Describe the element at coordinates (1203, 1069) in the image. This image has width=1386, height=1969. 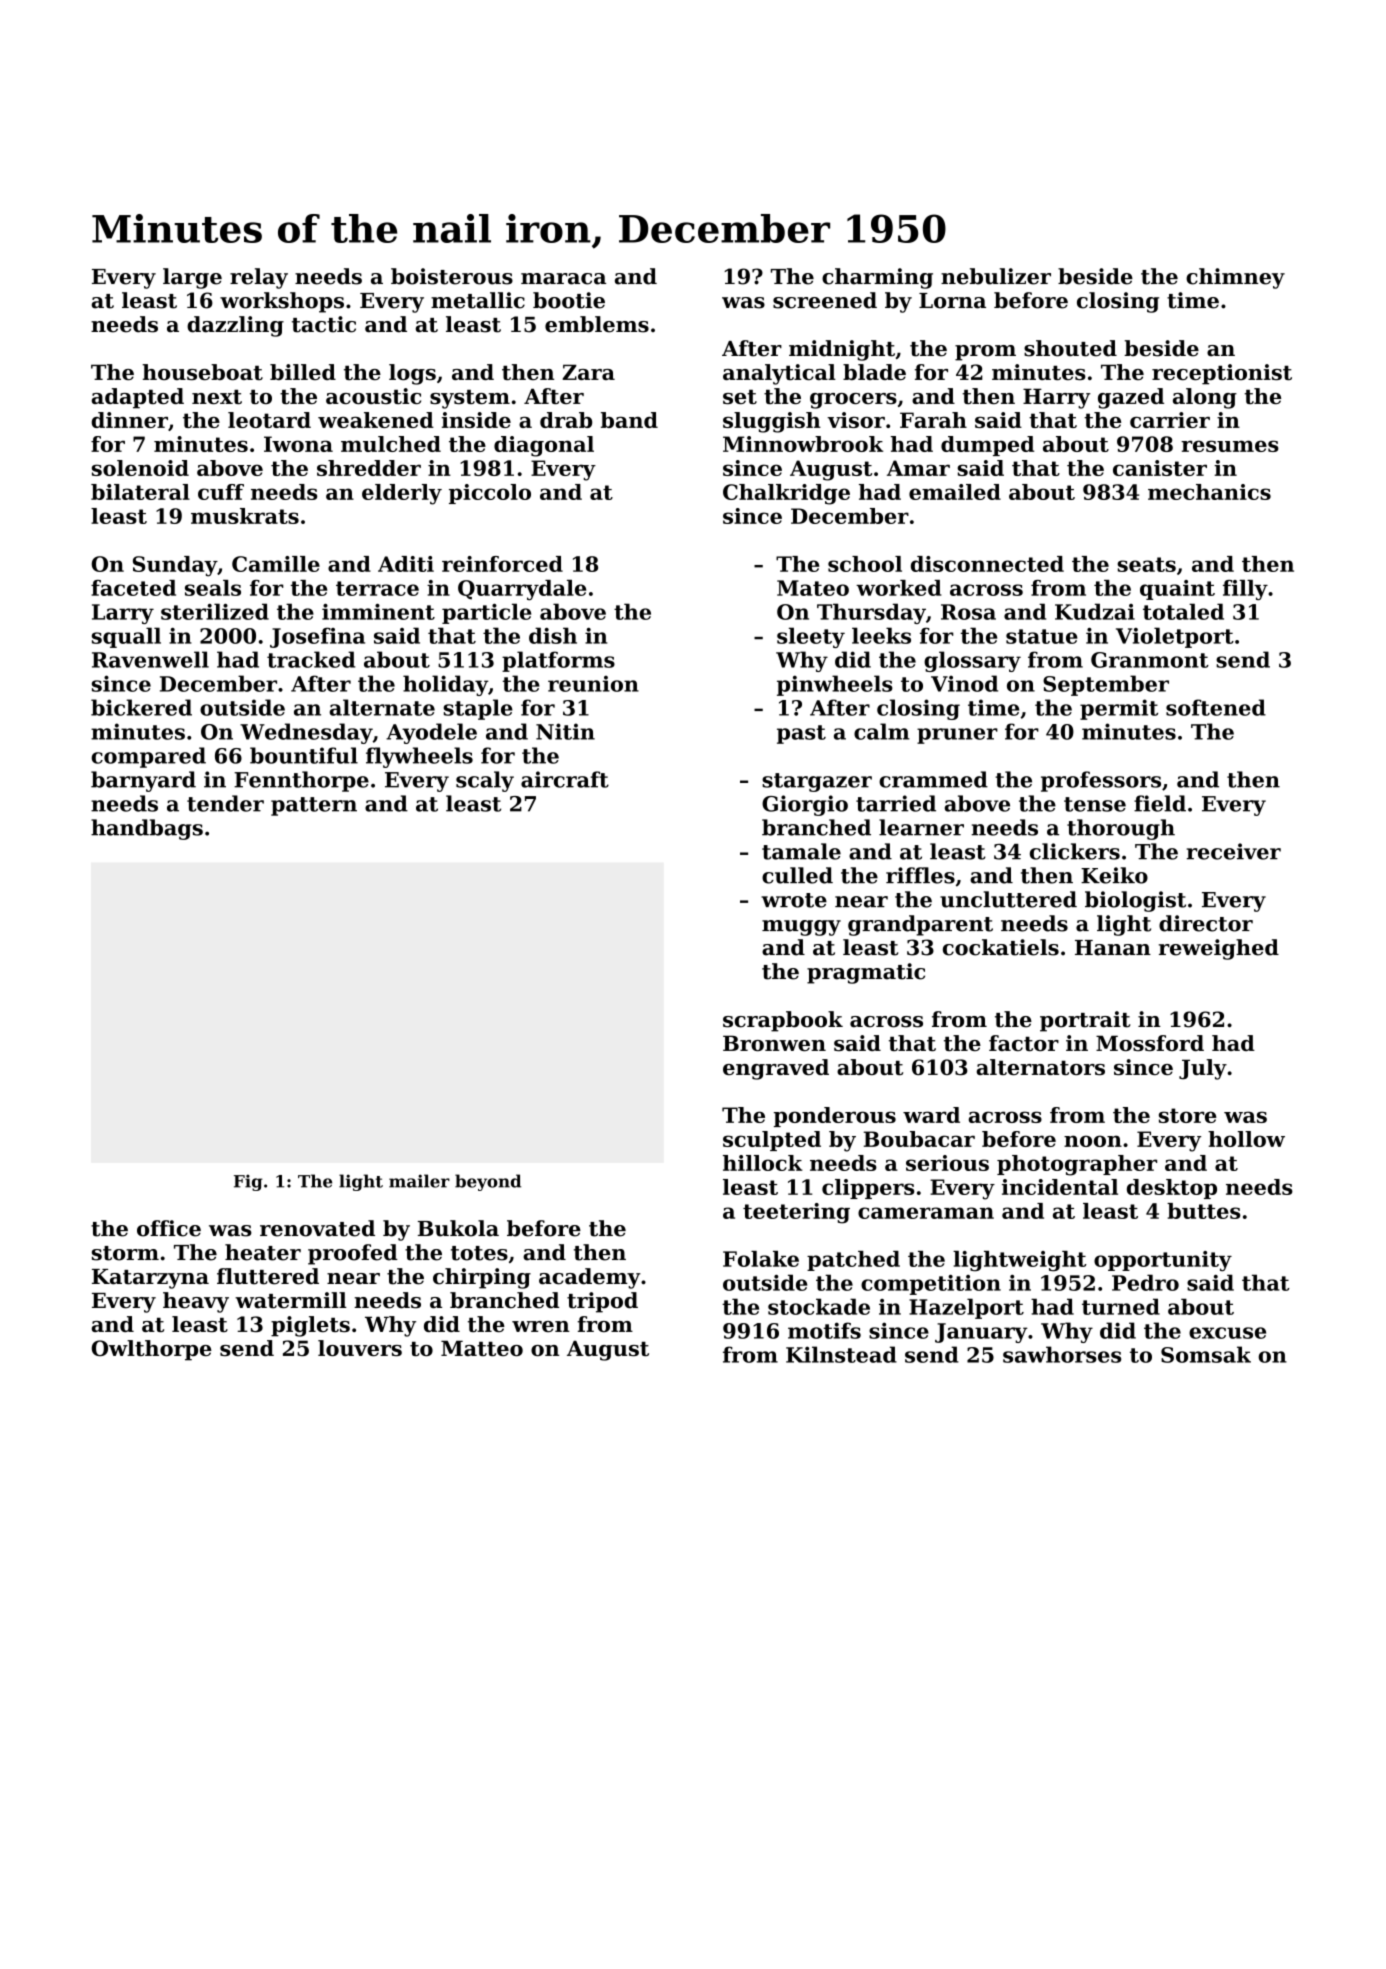
I see `July` at that location.
